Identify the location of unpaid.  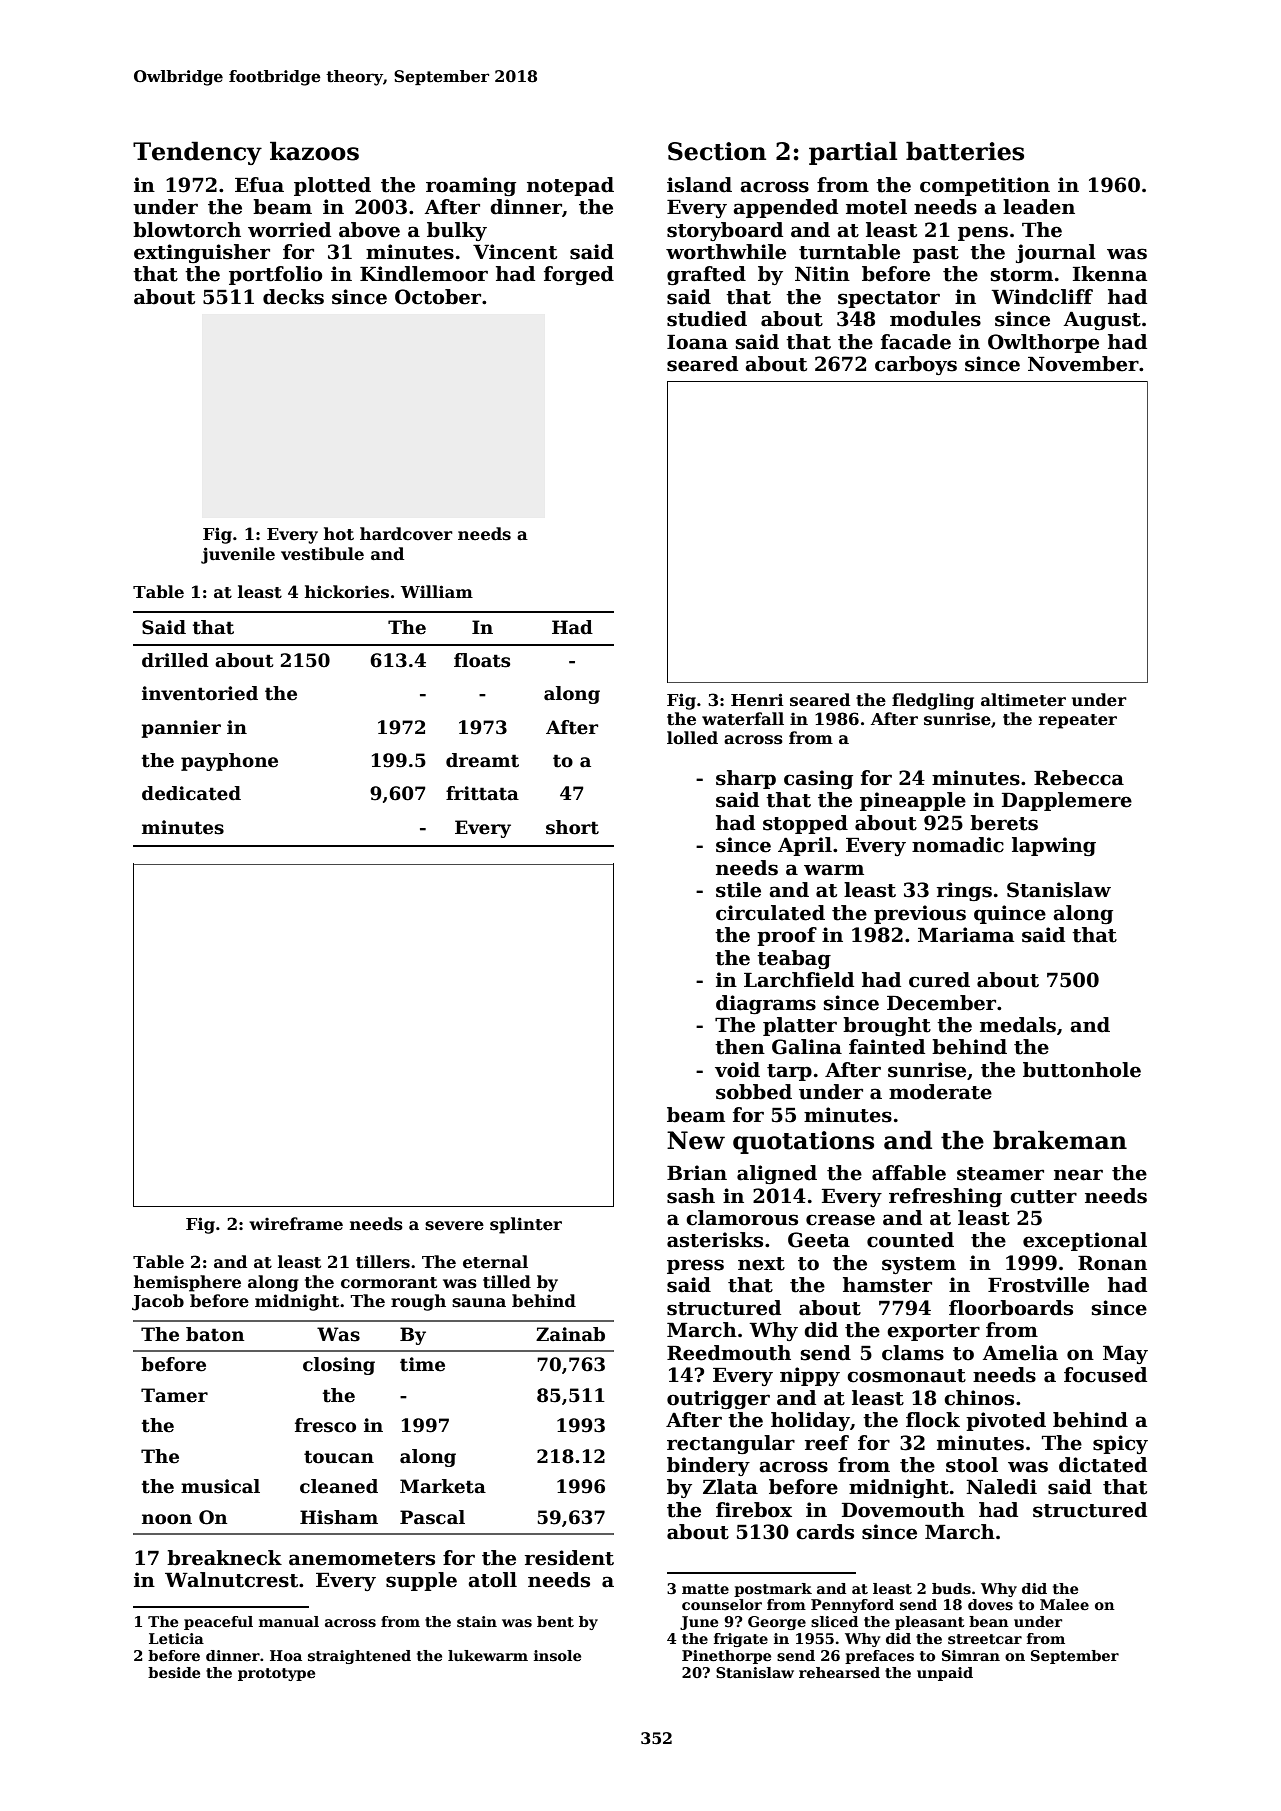
(945, 1674).
